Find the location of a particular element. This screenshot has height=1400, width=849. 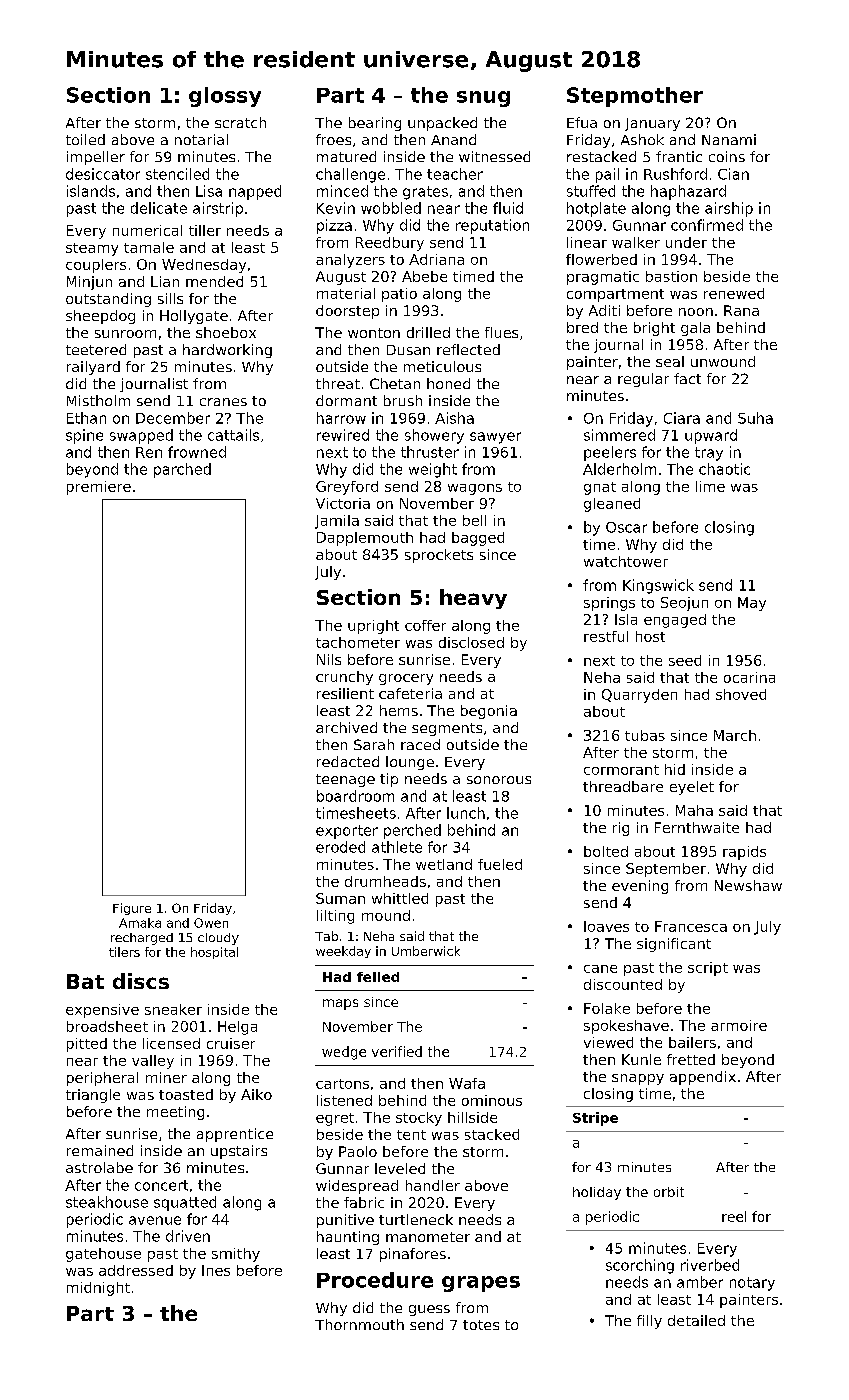

material is located at coordinates (346, 293).
